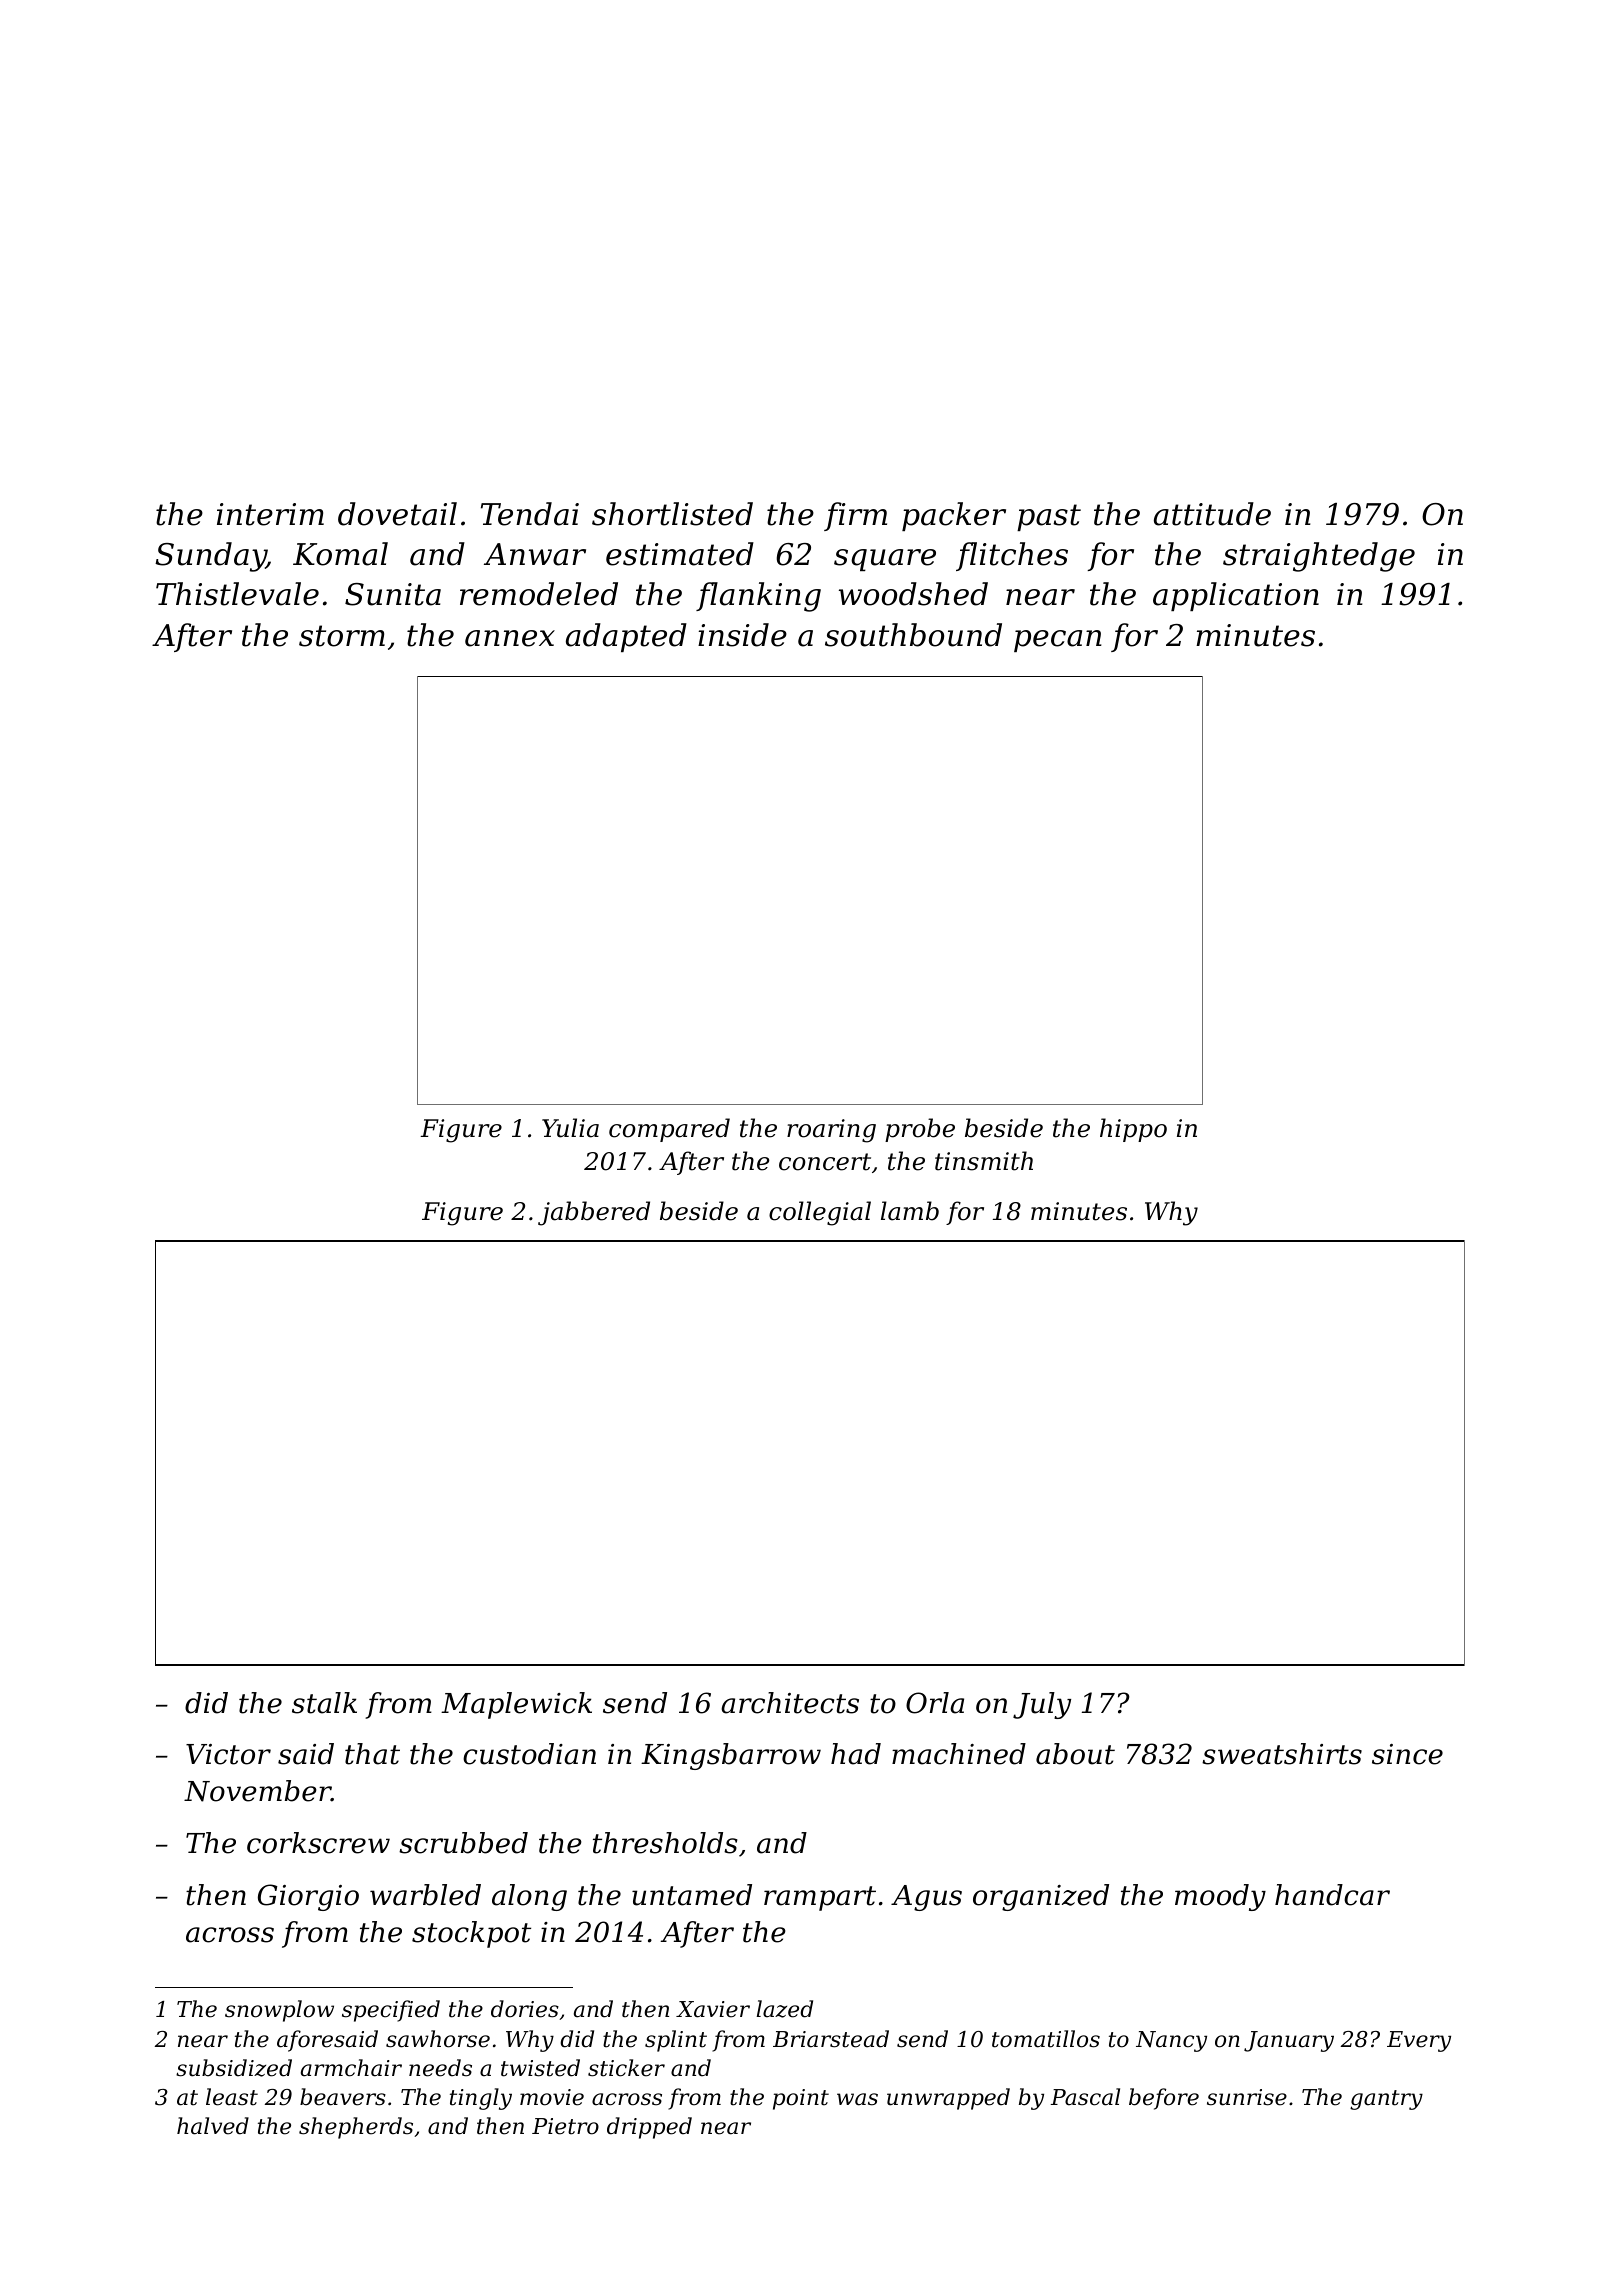  I want to click on attitude, so click(1212, 514).
